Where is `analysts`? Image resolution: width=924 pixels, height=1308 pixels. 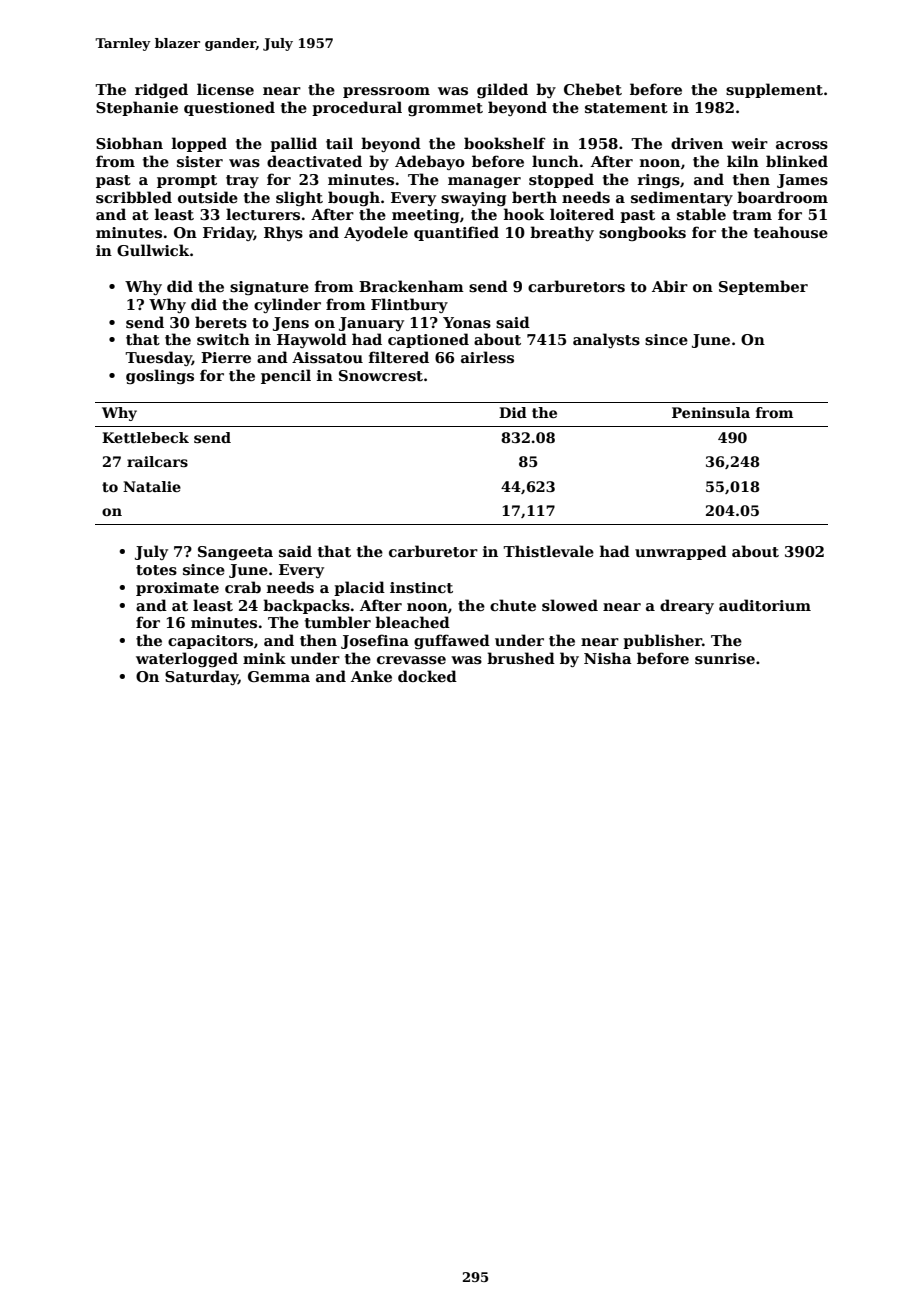
analysts is located at coordinates (606, 340).
